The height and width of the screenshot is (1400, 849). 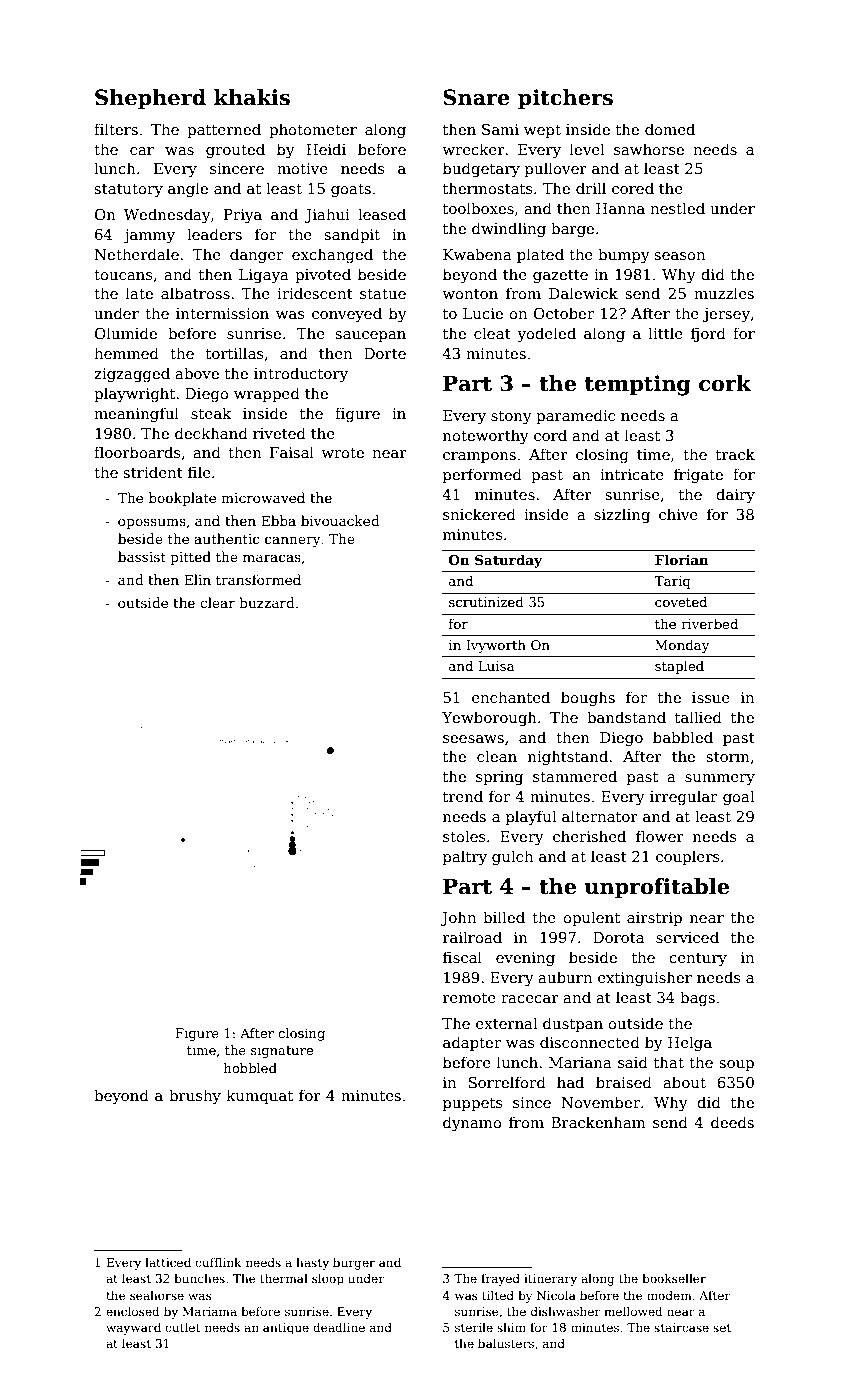 I want to click on bags, so click(x=697, y=999).
